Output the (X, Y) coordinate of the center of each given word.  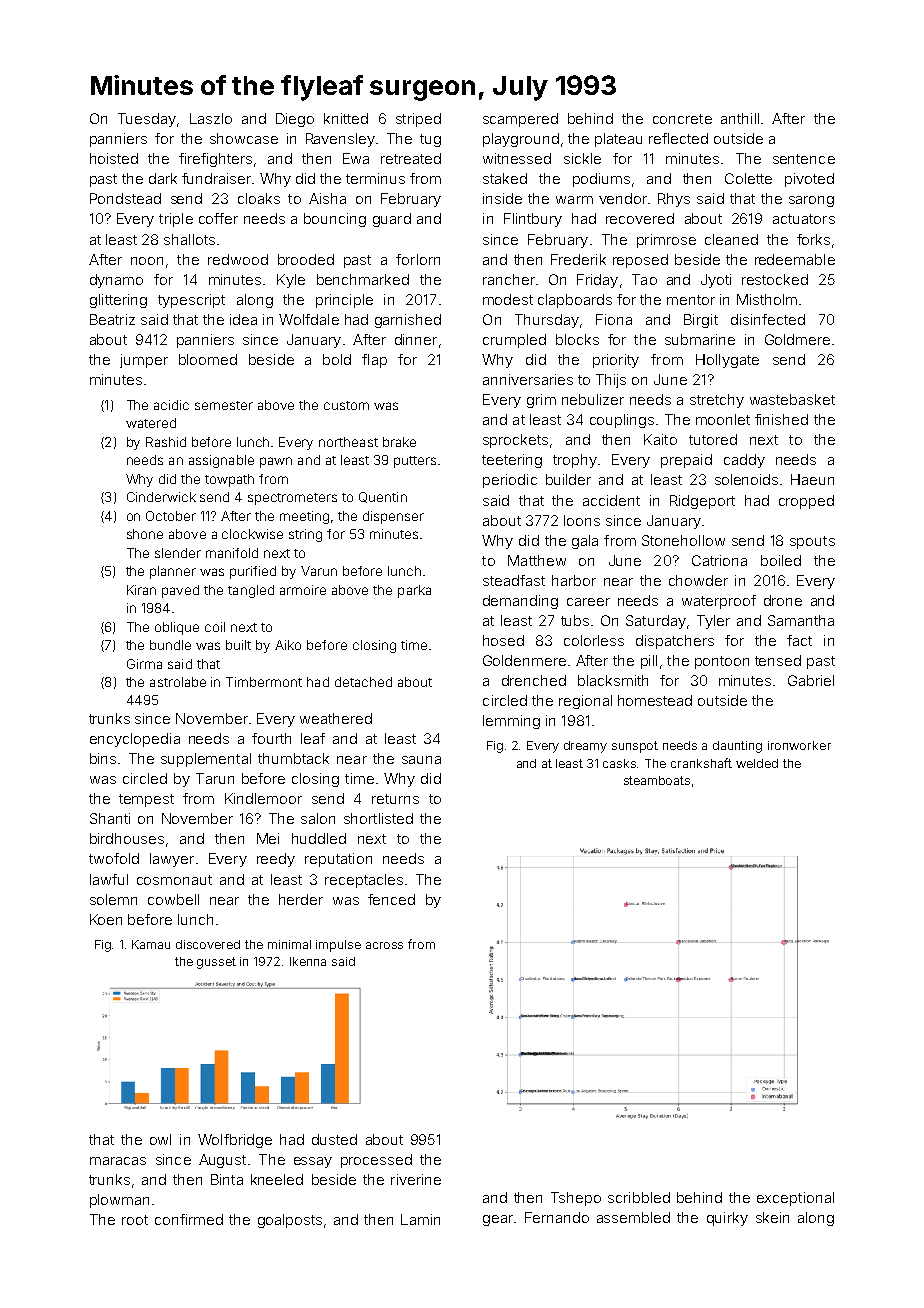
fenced (391, 899)
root (135, 1220)
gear (498, 1220)
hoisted (114, 158)
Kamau (151, 944)
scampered (520, 120)
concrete (682, 119)
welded (757, 763)
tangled (251, 591)
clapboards (575, 301)
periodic (510, 481)
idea (243, 319)
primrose (666, 241)
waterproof (719, 602)
